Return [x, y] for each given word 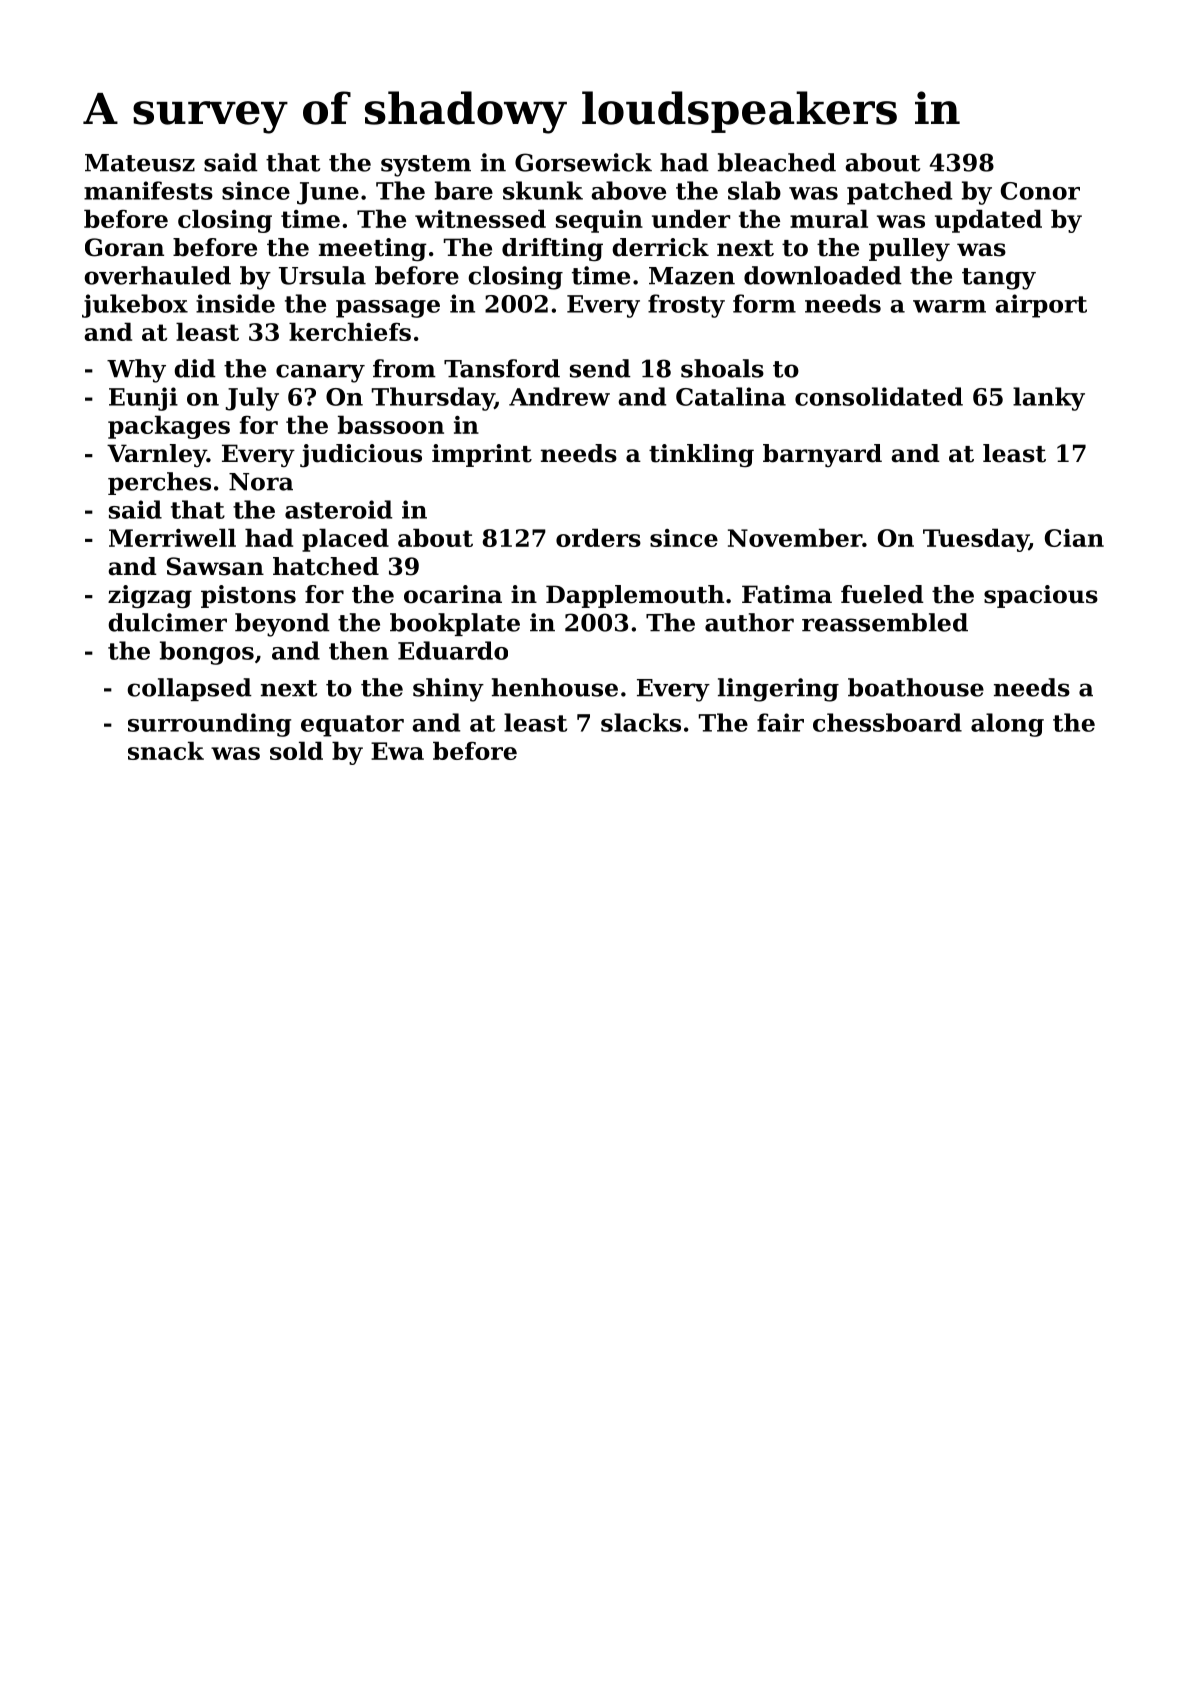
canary [320, 373]
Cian [1074, 538]
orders [598, 537]
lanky [1049, 399]
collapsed [189, 689]
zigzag [150, 597]
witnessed [480, 218]
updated [988, 221]
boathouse [916, 687]
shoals [722, 368]
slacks [641, 722]
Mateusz [140, 163]
